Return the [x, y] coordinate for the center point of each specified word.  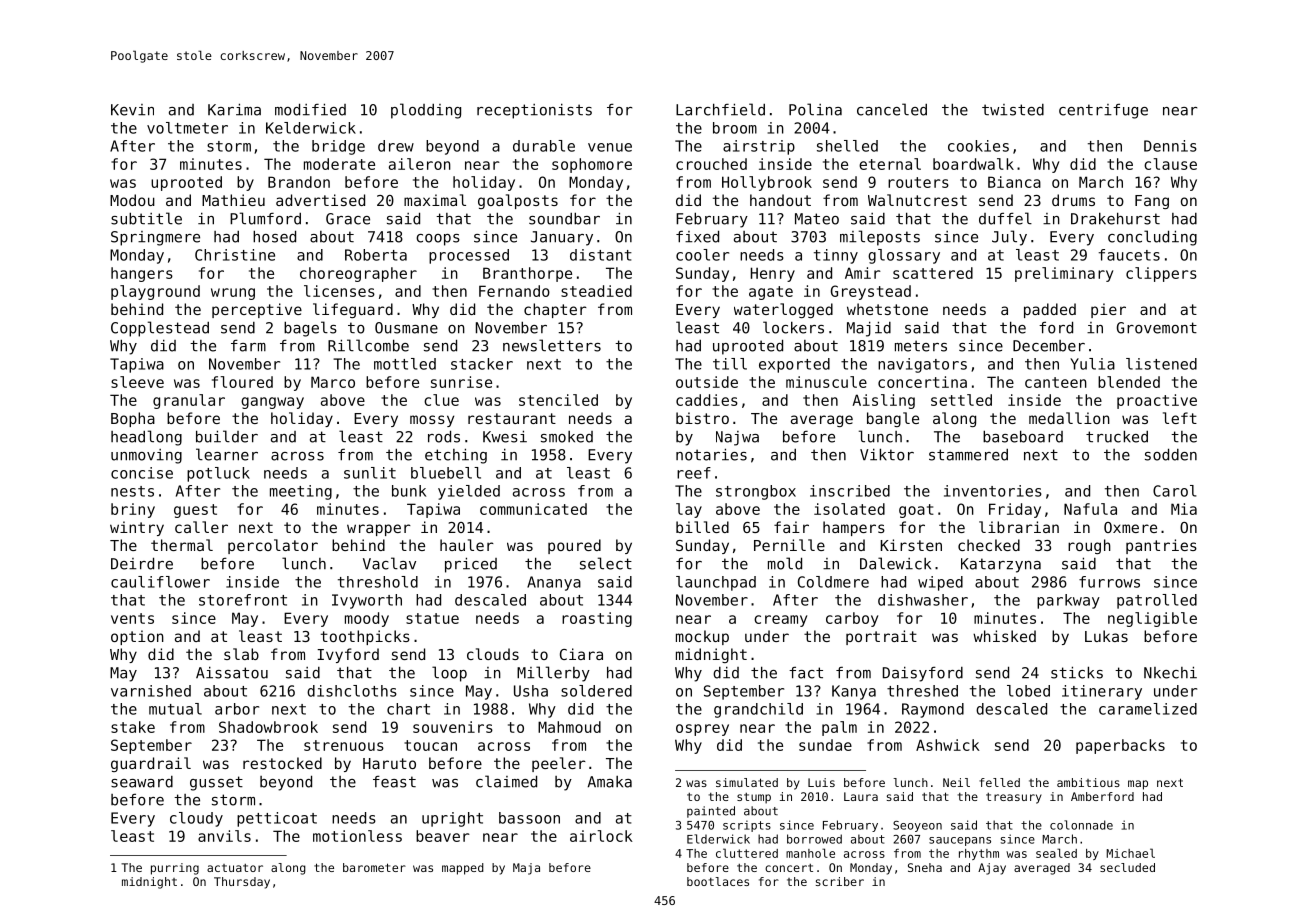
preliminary [1064, 274]
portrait [881, 637]
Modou [132, 200]
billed [702, 527]
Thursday [242, 883]
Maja [526, 869]
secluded [1127, 867]
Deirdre [142, 563]
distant [601, 255]
